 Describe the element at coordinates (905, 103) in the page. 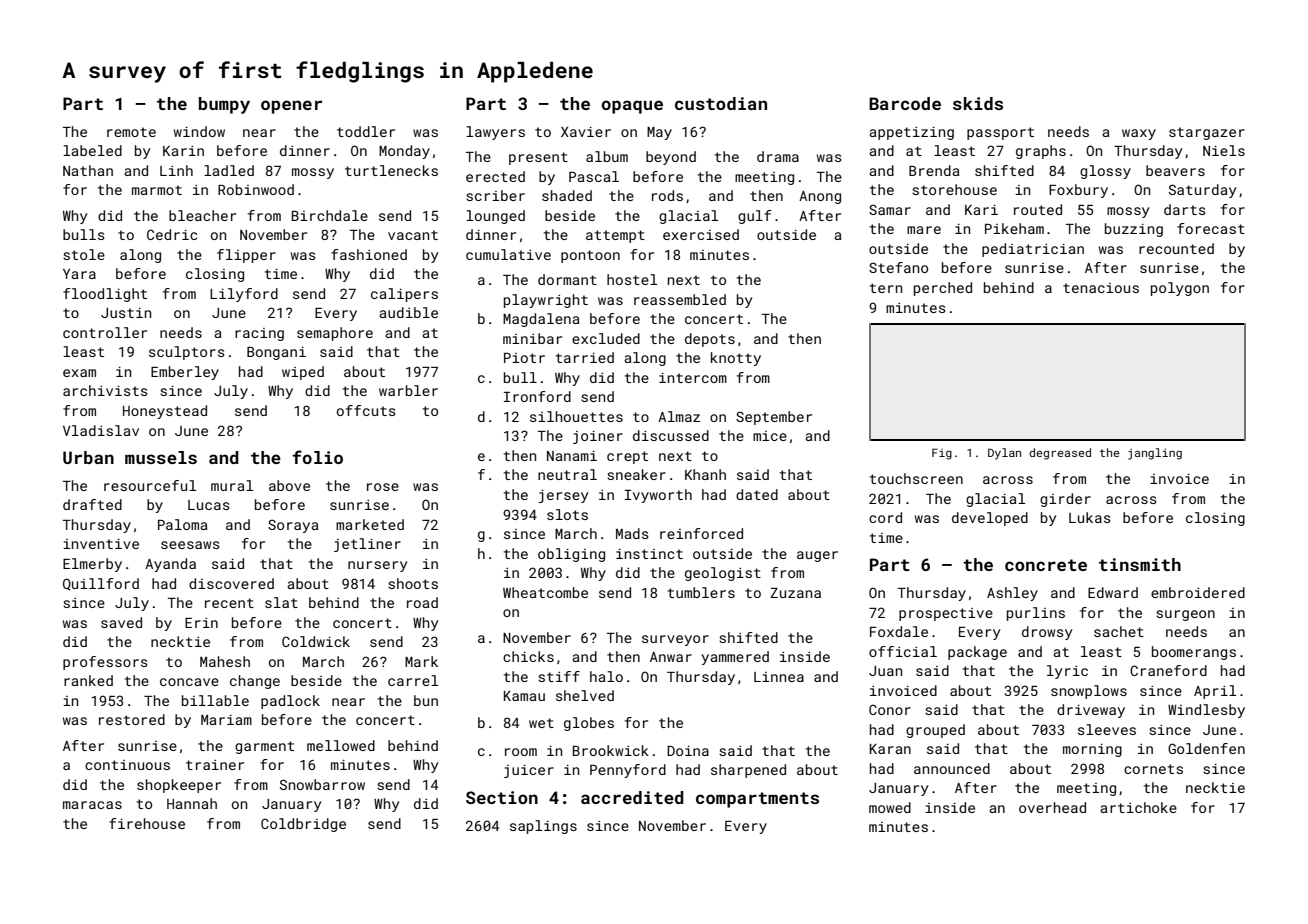

I see `Barcode` at that location.
